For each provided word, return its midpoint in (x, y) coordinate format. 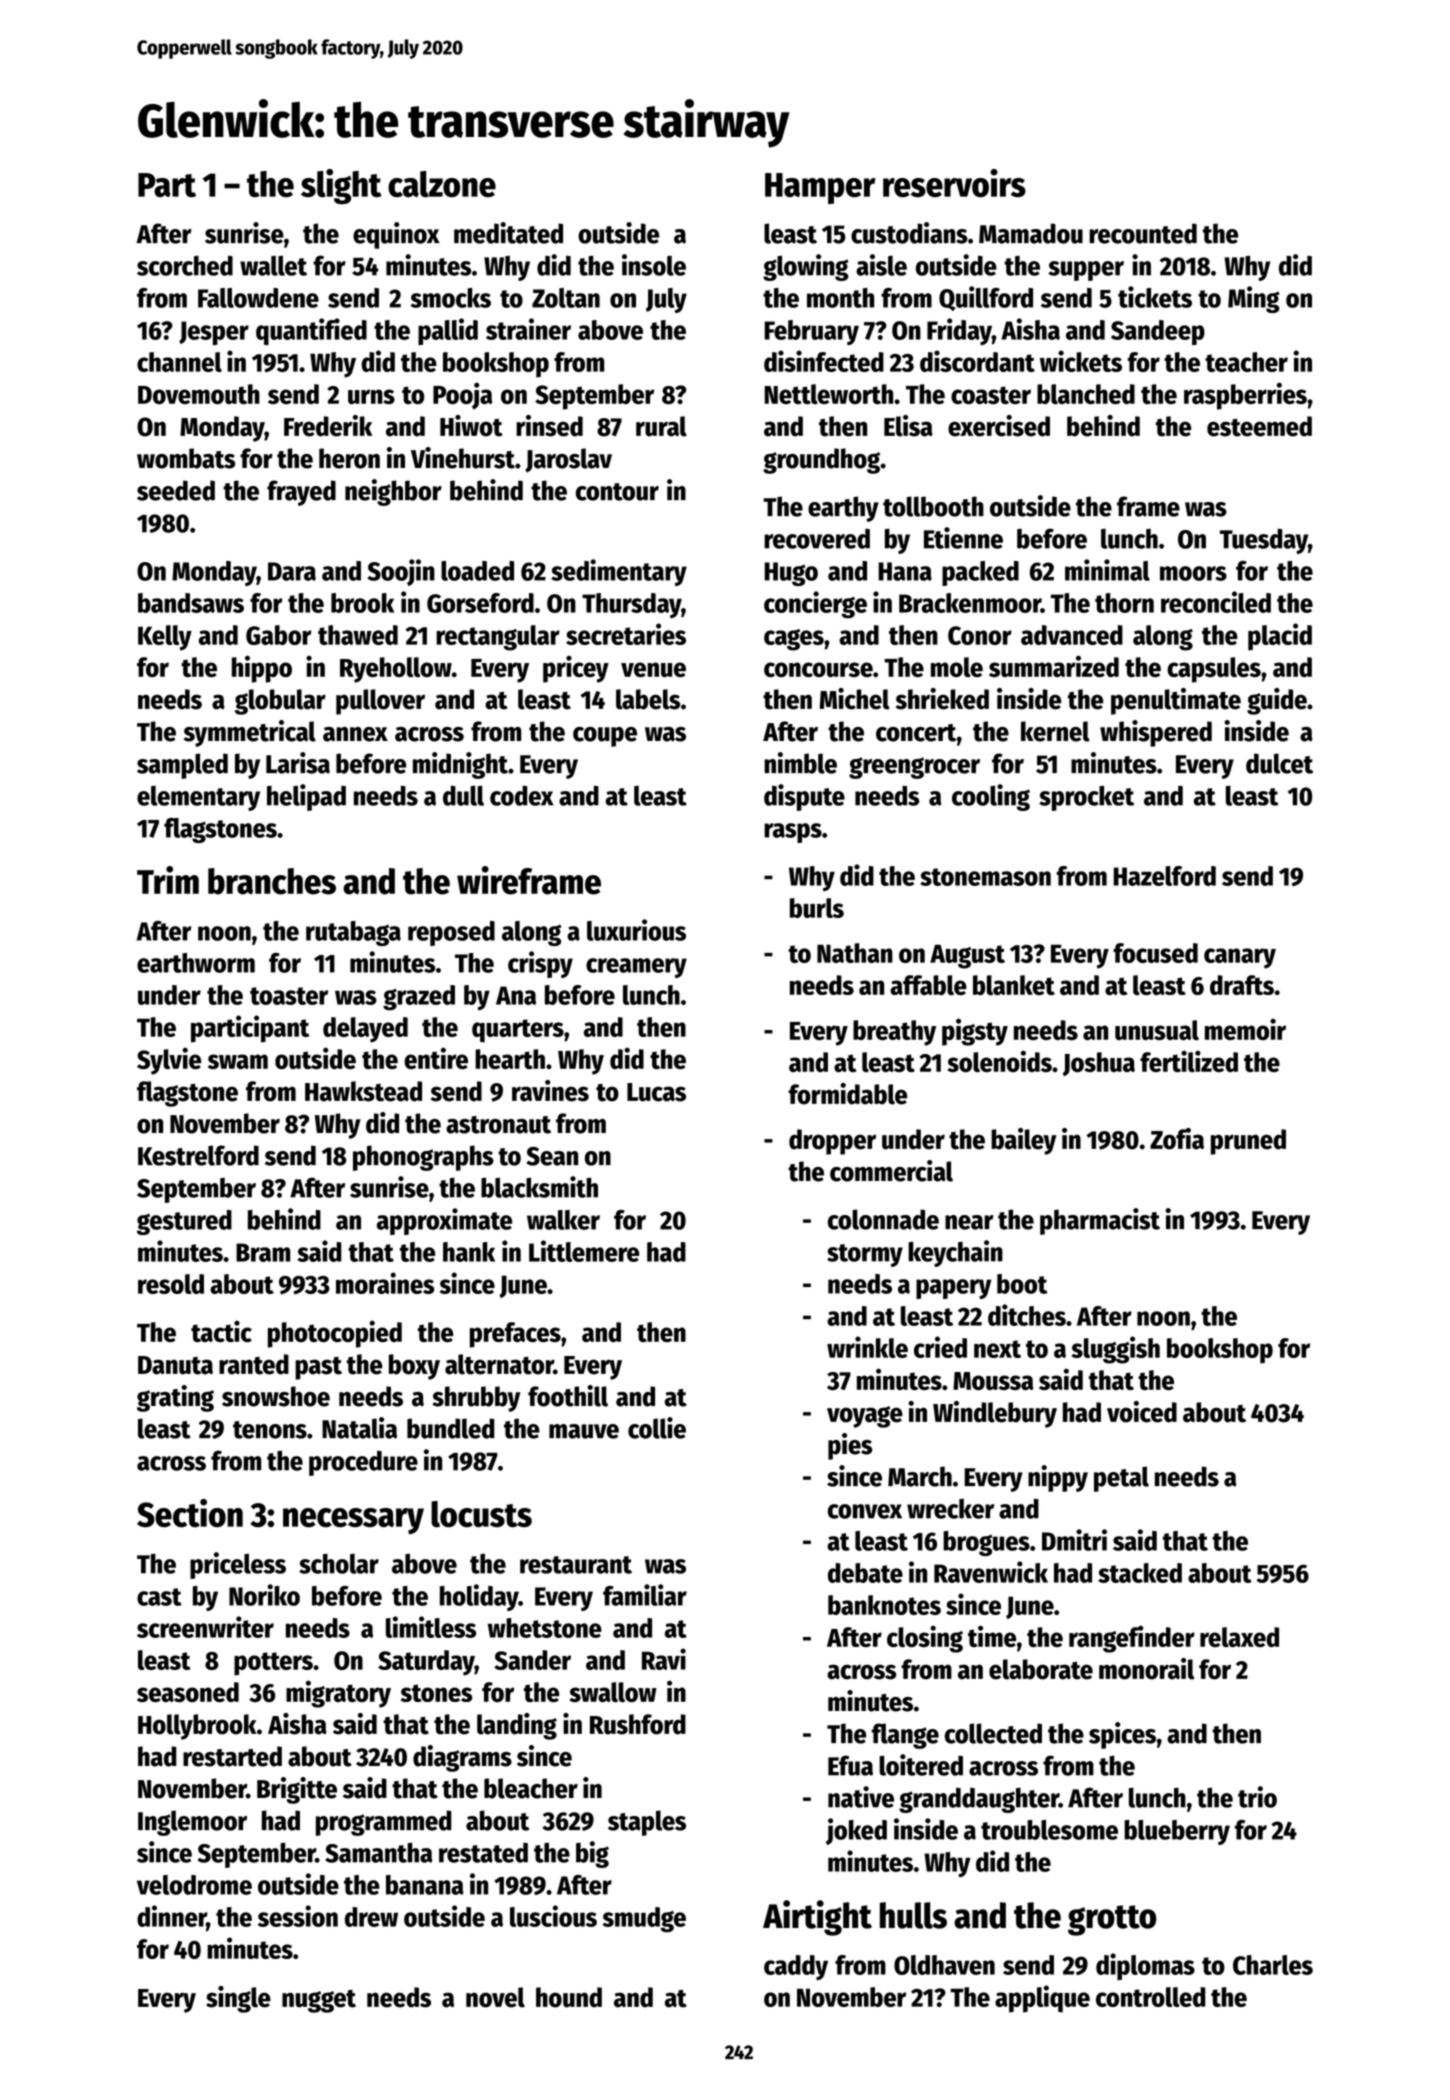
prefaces (515, 1335)
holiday (479, 1597)
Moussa (993, 1381)
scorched (185, 265)
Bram (263, 1252)
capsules (1214, 670)
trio (1257, 1797)
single (238, 1999)
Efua (850, 1765)
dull (463, 795)
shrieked (942, 699)
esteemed (1259, 426)
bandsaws (191, 603)
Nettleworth (828, 394)
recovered (817, 539)
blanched (1086, 394)
